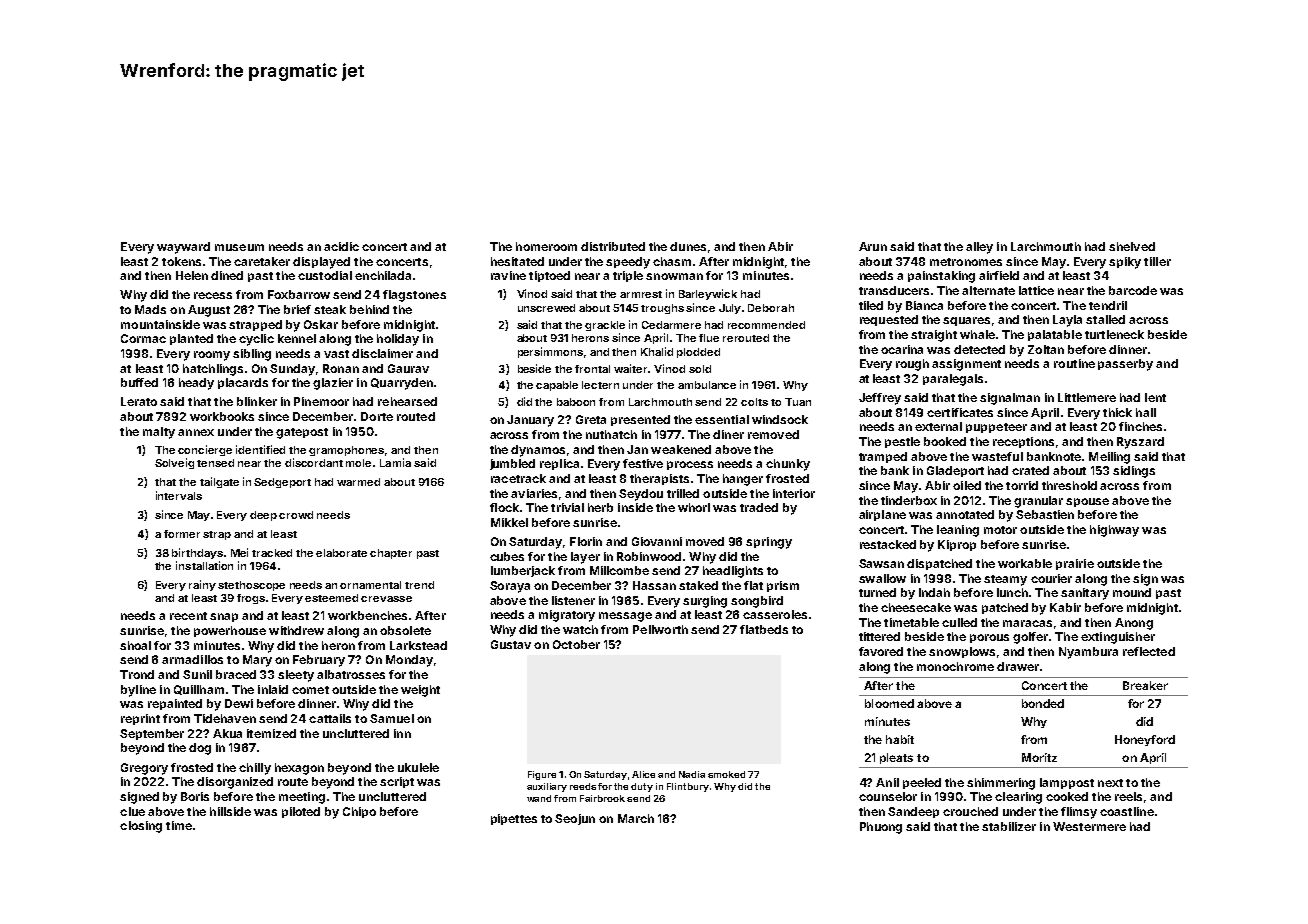 This screenshot has width=1308, height=924. What do you see at coordinates (192, 275) in the screenshot?
I see `Helen` at bounding box center [192, 275].
